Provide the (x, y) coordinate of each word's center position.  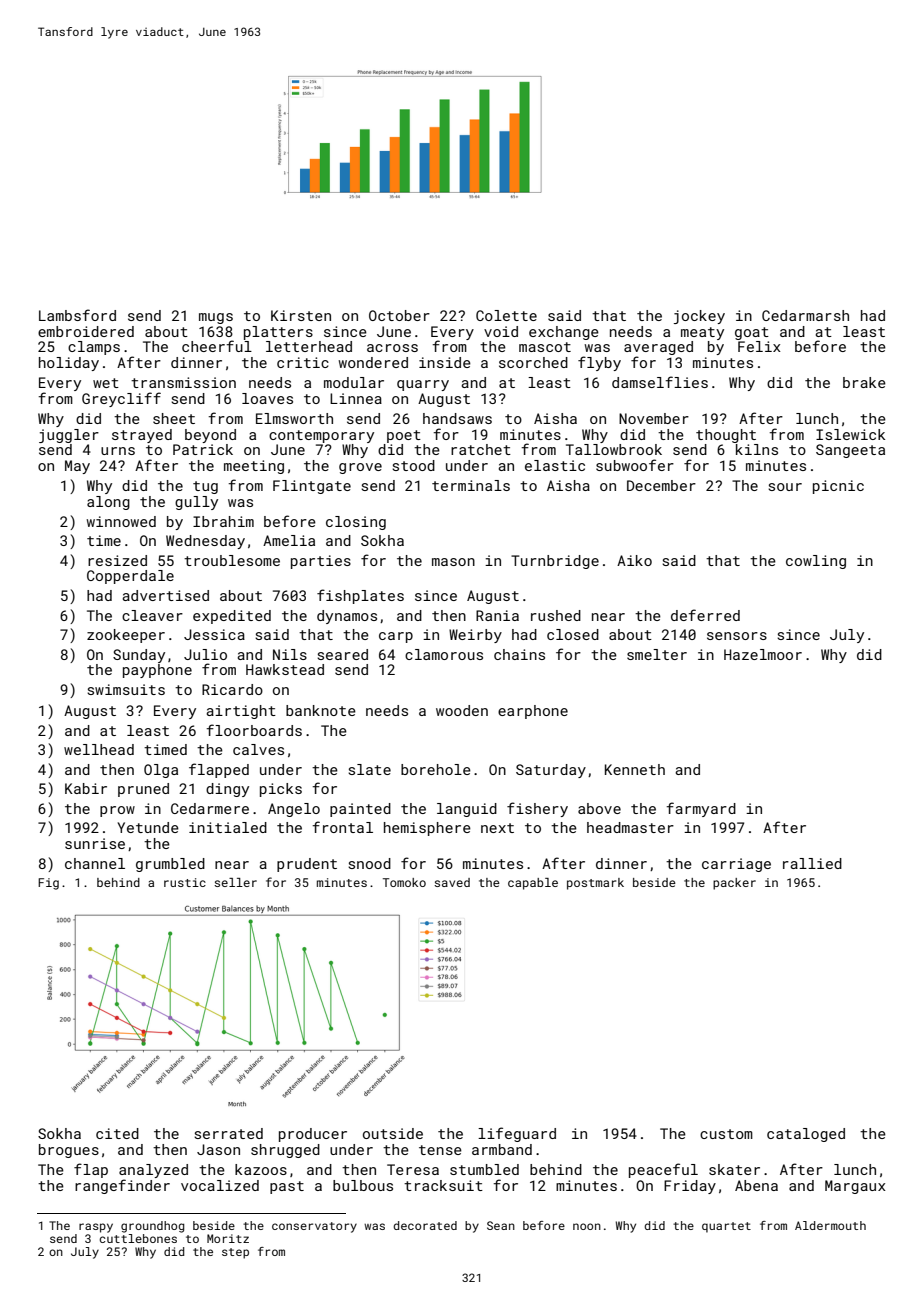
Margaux (855, 1187)
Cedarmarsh (805, 315)
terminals (471, 485)
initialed (228, 827)
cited (117, 1133)
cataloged (806, 1135)
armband (502, 1149)
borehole (436, 769)
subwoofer (635, 465)
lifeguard (517, 1134)
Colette (506, 315)
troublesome (232, 560)
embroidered (86, 331)
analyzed (153, 1171)
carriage (736, 865)
